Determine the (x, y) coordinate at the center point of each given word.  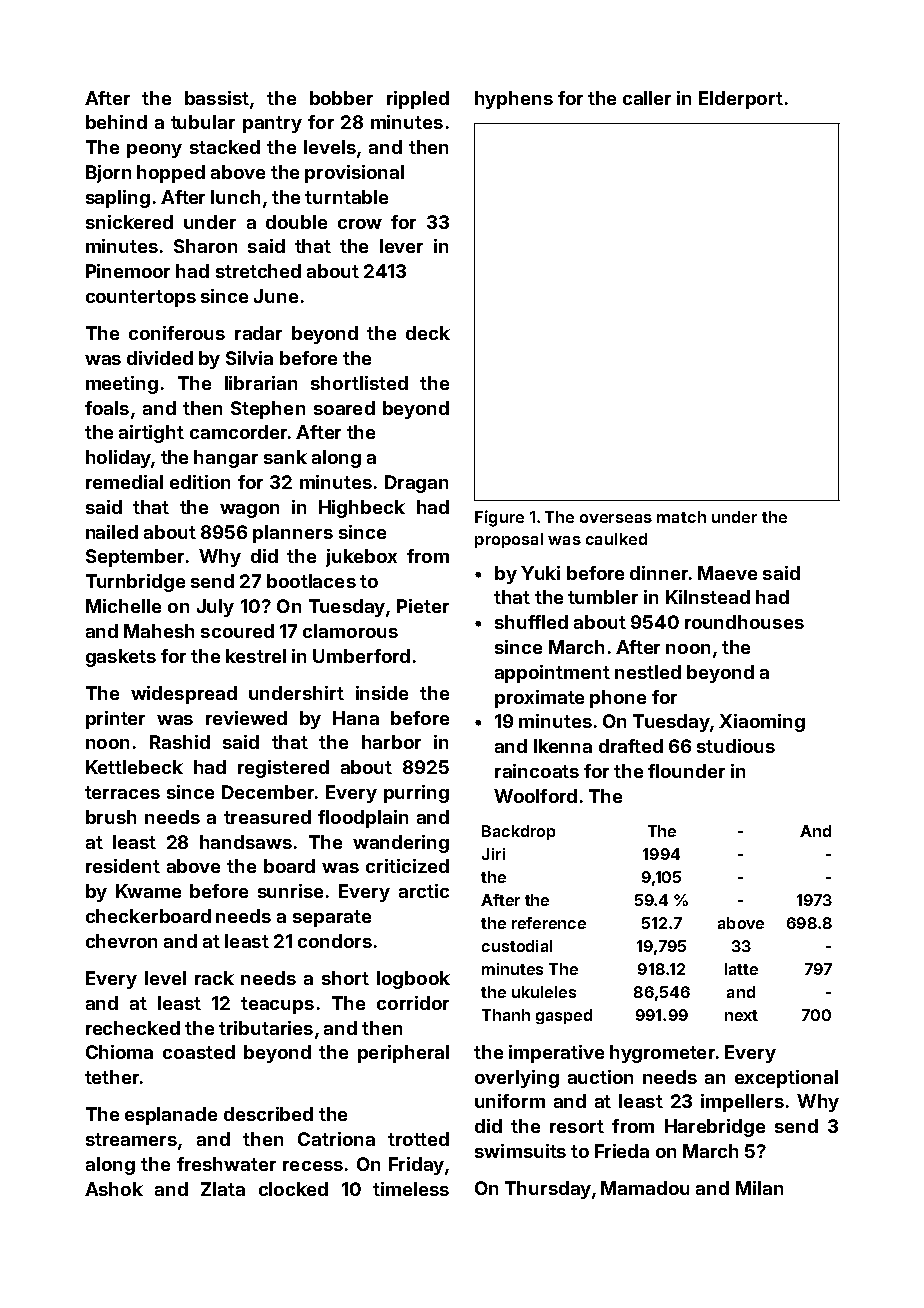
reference (549, 923)
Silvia (249, 358)
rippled (418, 100)
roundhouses (744, 622)
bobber (341, 98)
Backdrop (518, 832)
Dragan (416, 484)
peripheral (403, 1054)
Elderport (741, 100)
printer (115, 720)
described (268, 1114)
